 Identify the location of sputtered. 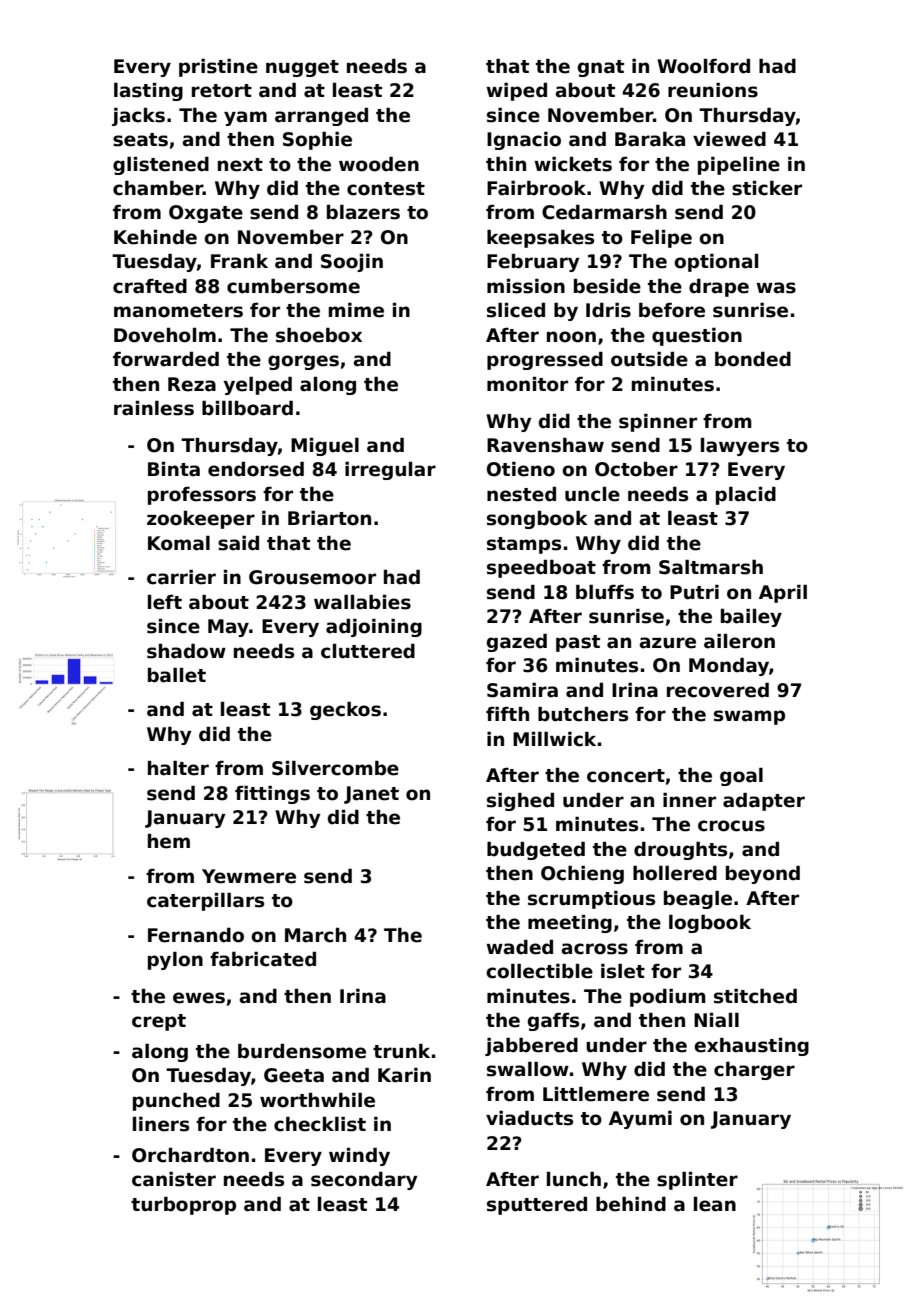
(537, 1206).
